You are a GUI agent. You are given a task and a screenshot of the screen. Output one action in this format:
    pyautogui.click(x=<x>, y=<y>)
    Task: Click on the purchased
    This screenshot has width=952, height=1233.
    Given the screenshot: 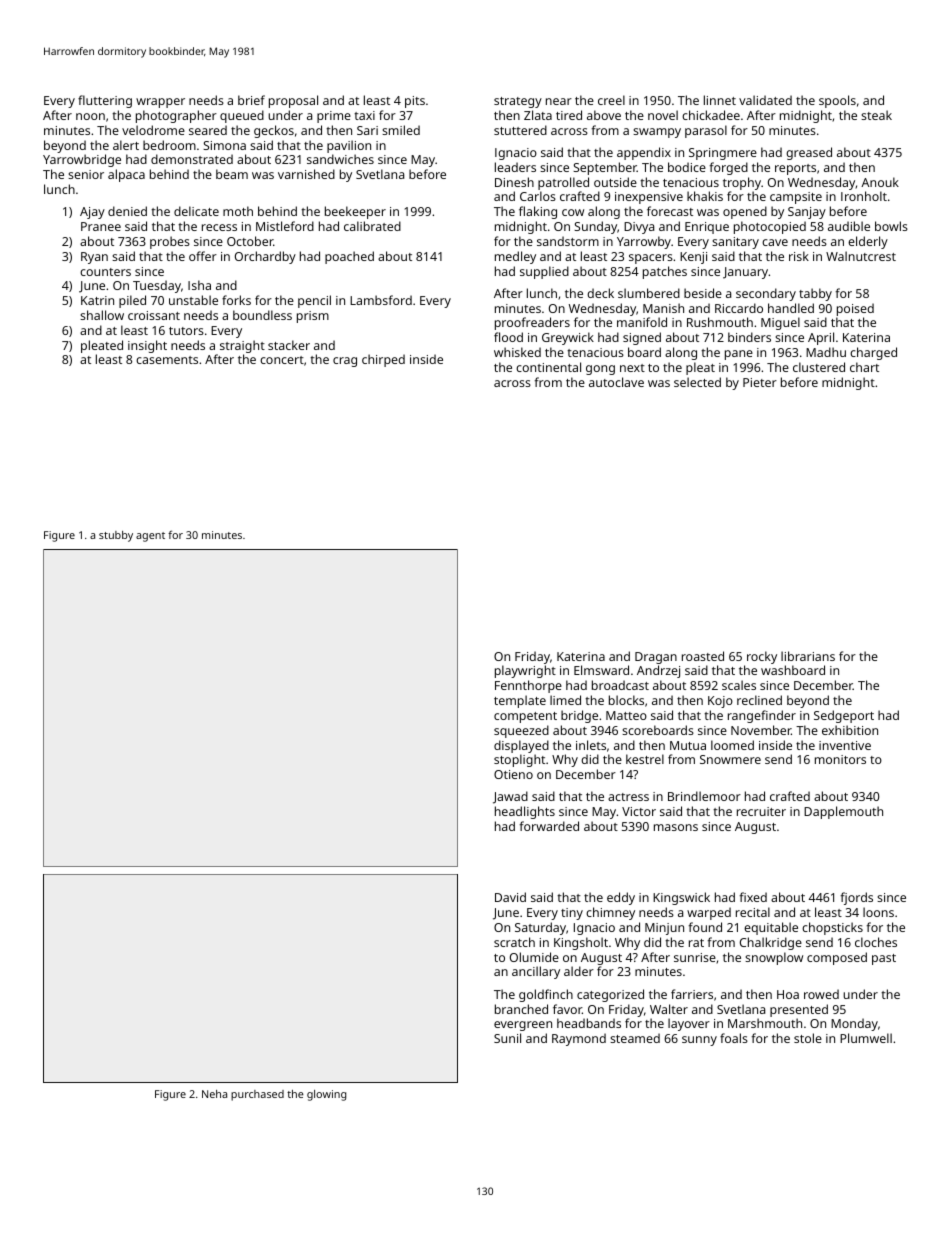 What is the action you would take?
    pyautogui.click(x=257, y=1095)
